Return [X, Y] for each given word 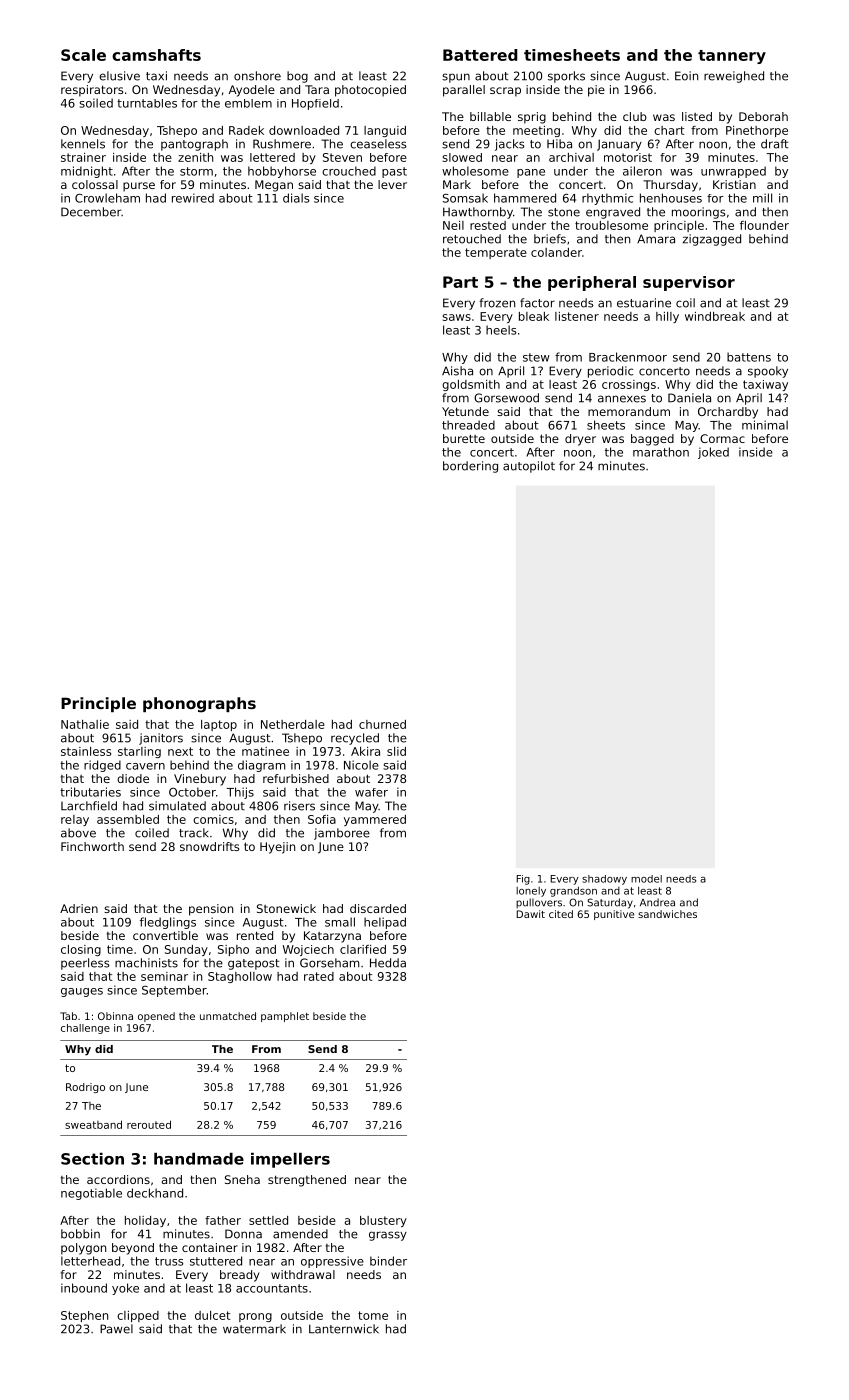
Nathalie [85, 724]
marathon [661, 452]
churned [382, 724]
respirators [92, 91]
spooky [768, 372]
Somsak [465, 198]
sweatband [93, 1124]
